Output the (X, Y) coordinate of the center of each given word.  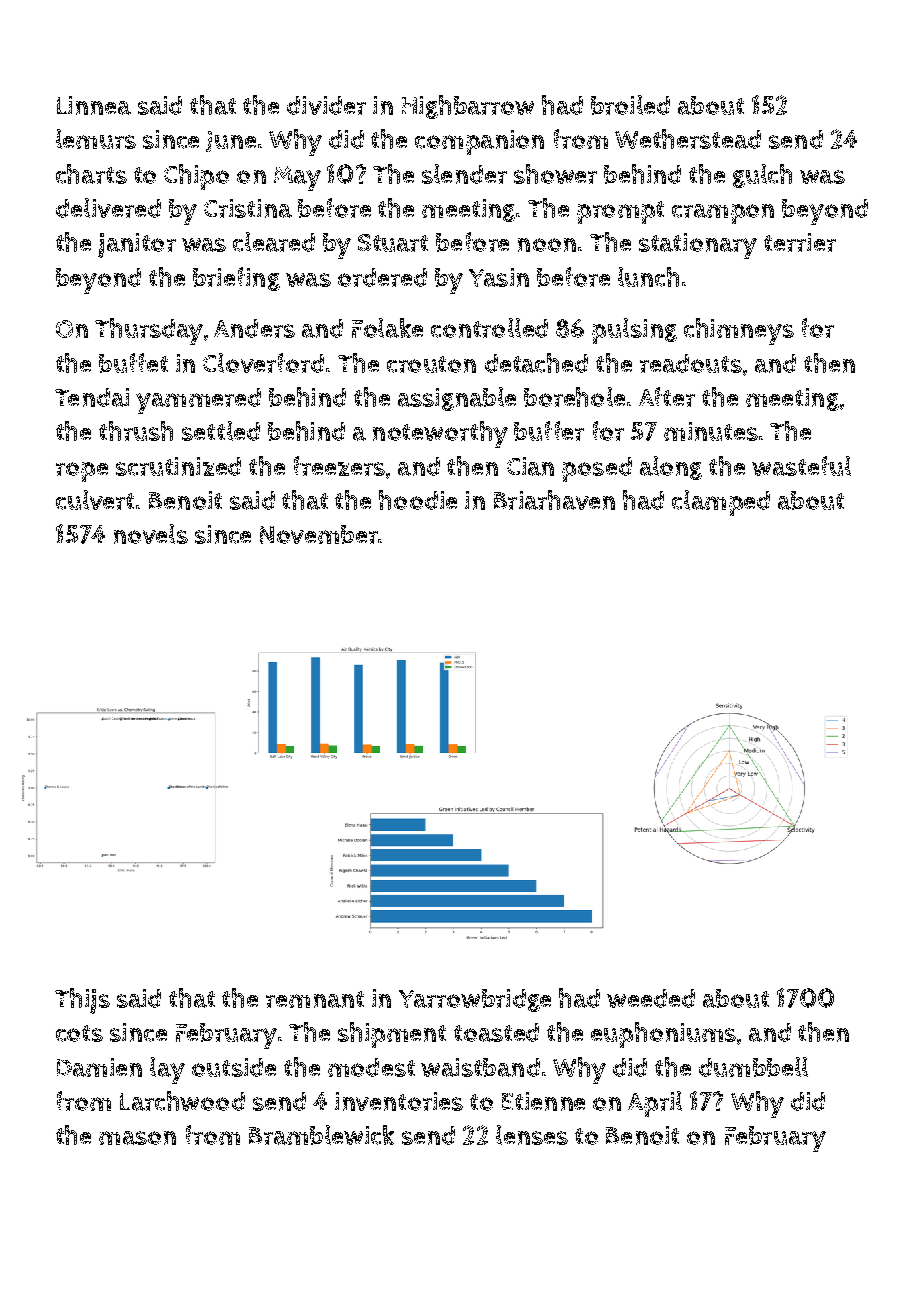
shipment (392, 1035)
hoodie (418, 500)
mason (137, 1138)
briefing (236, 279)
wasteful (801, 466)
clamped (721, 503)
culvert (95, 500)
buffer (549, 431)
